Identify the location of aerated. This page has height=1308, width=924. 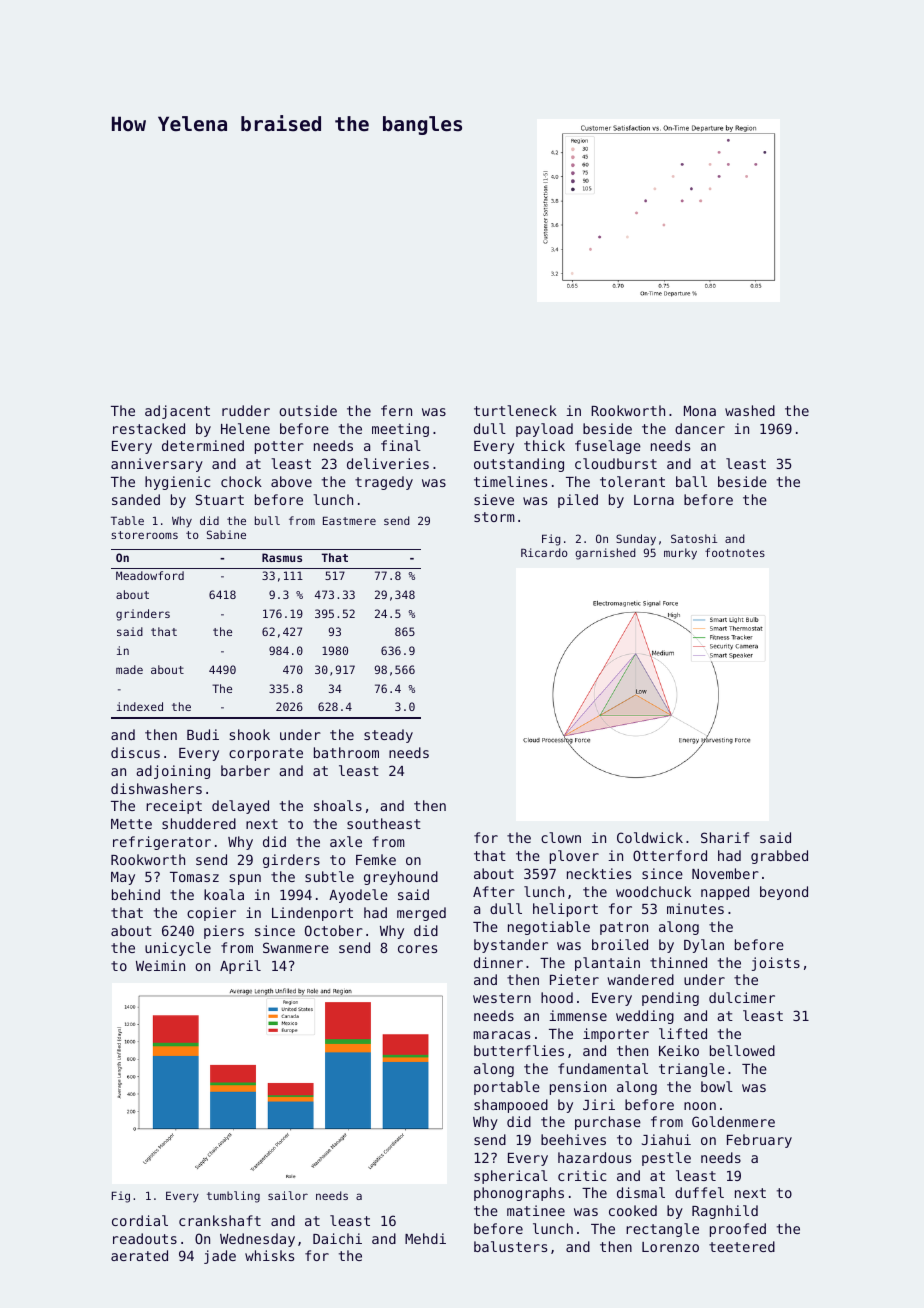
(139, 1255).
